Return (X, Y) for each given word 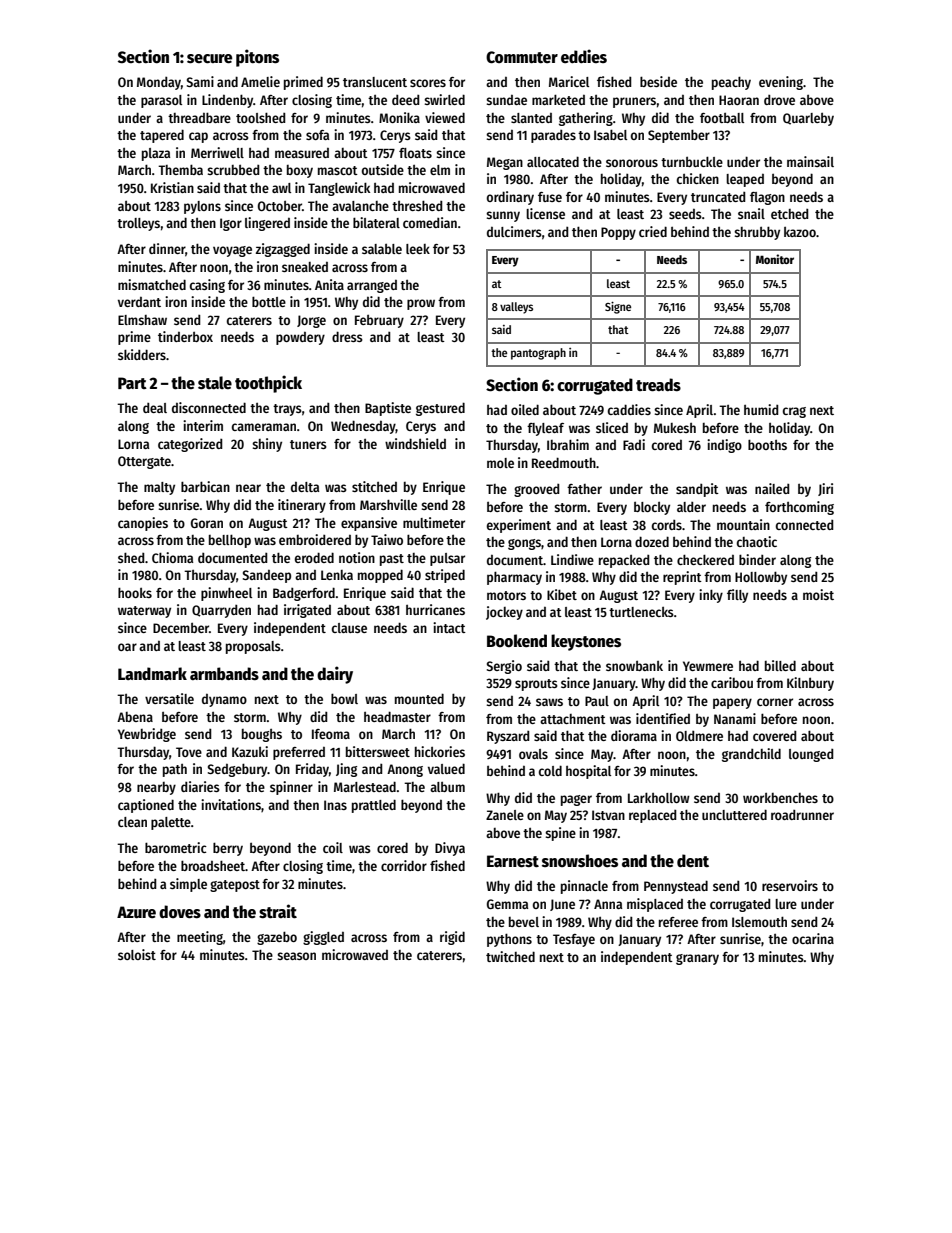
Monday (159, 83)
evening (781, 83)
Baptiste (388, 409)
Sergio (504, 667)
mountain (743, 524)
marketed (558, 99)
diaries (200, 786)
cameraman (264, 427)
